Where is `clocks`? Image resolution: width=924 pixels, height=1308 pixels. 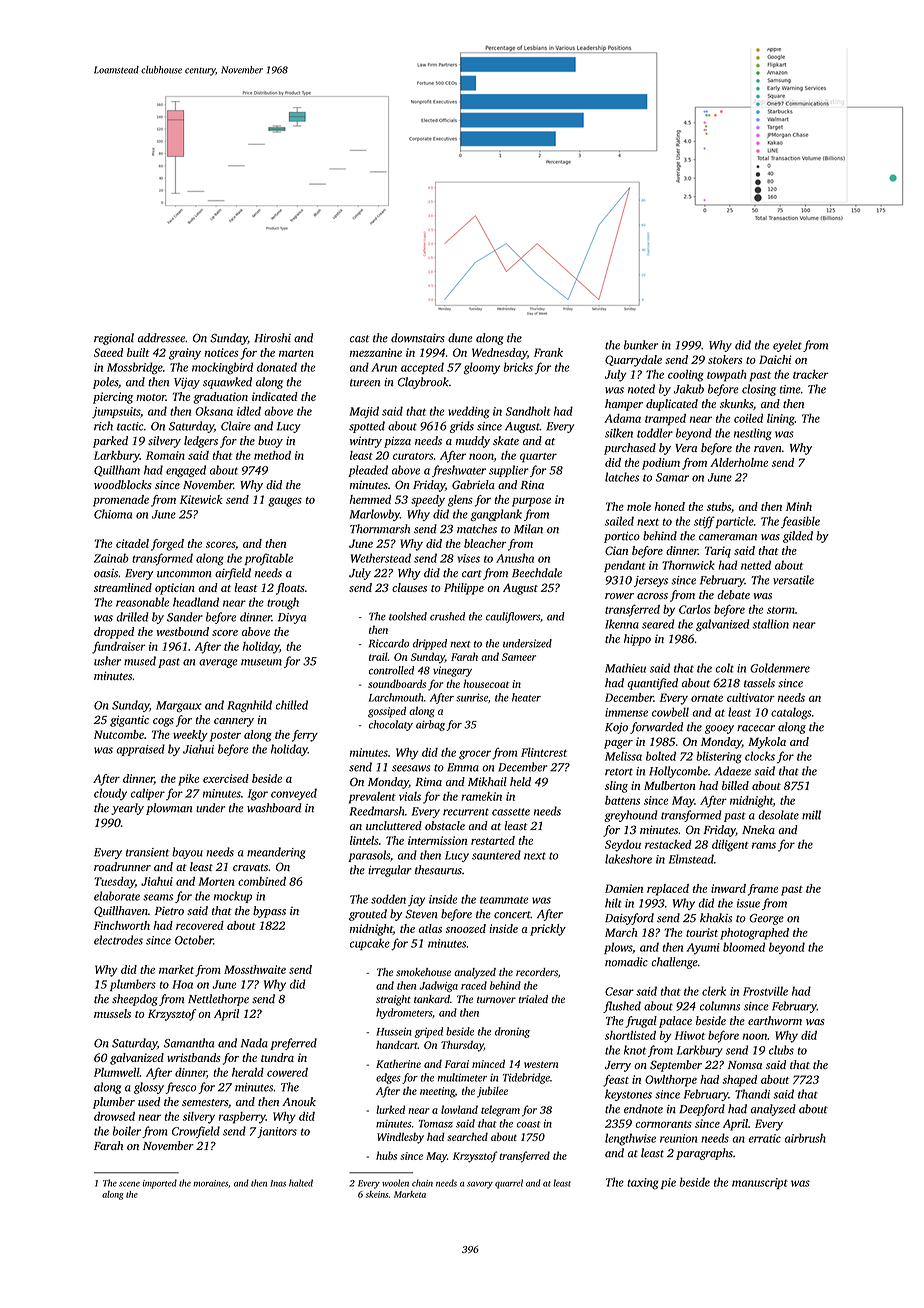
clocks is located at coordinates (760, 756).
